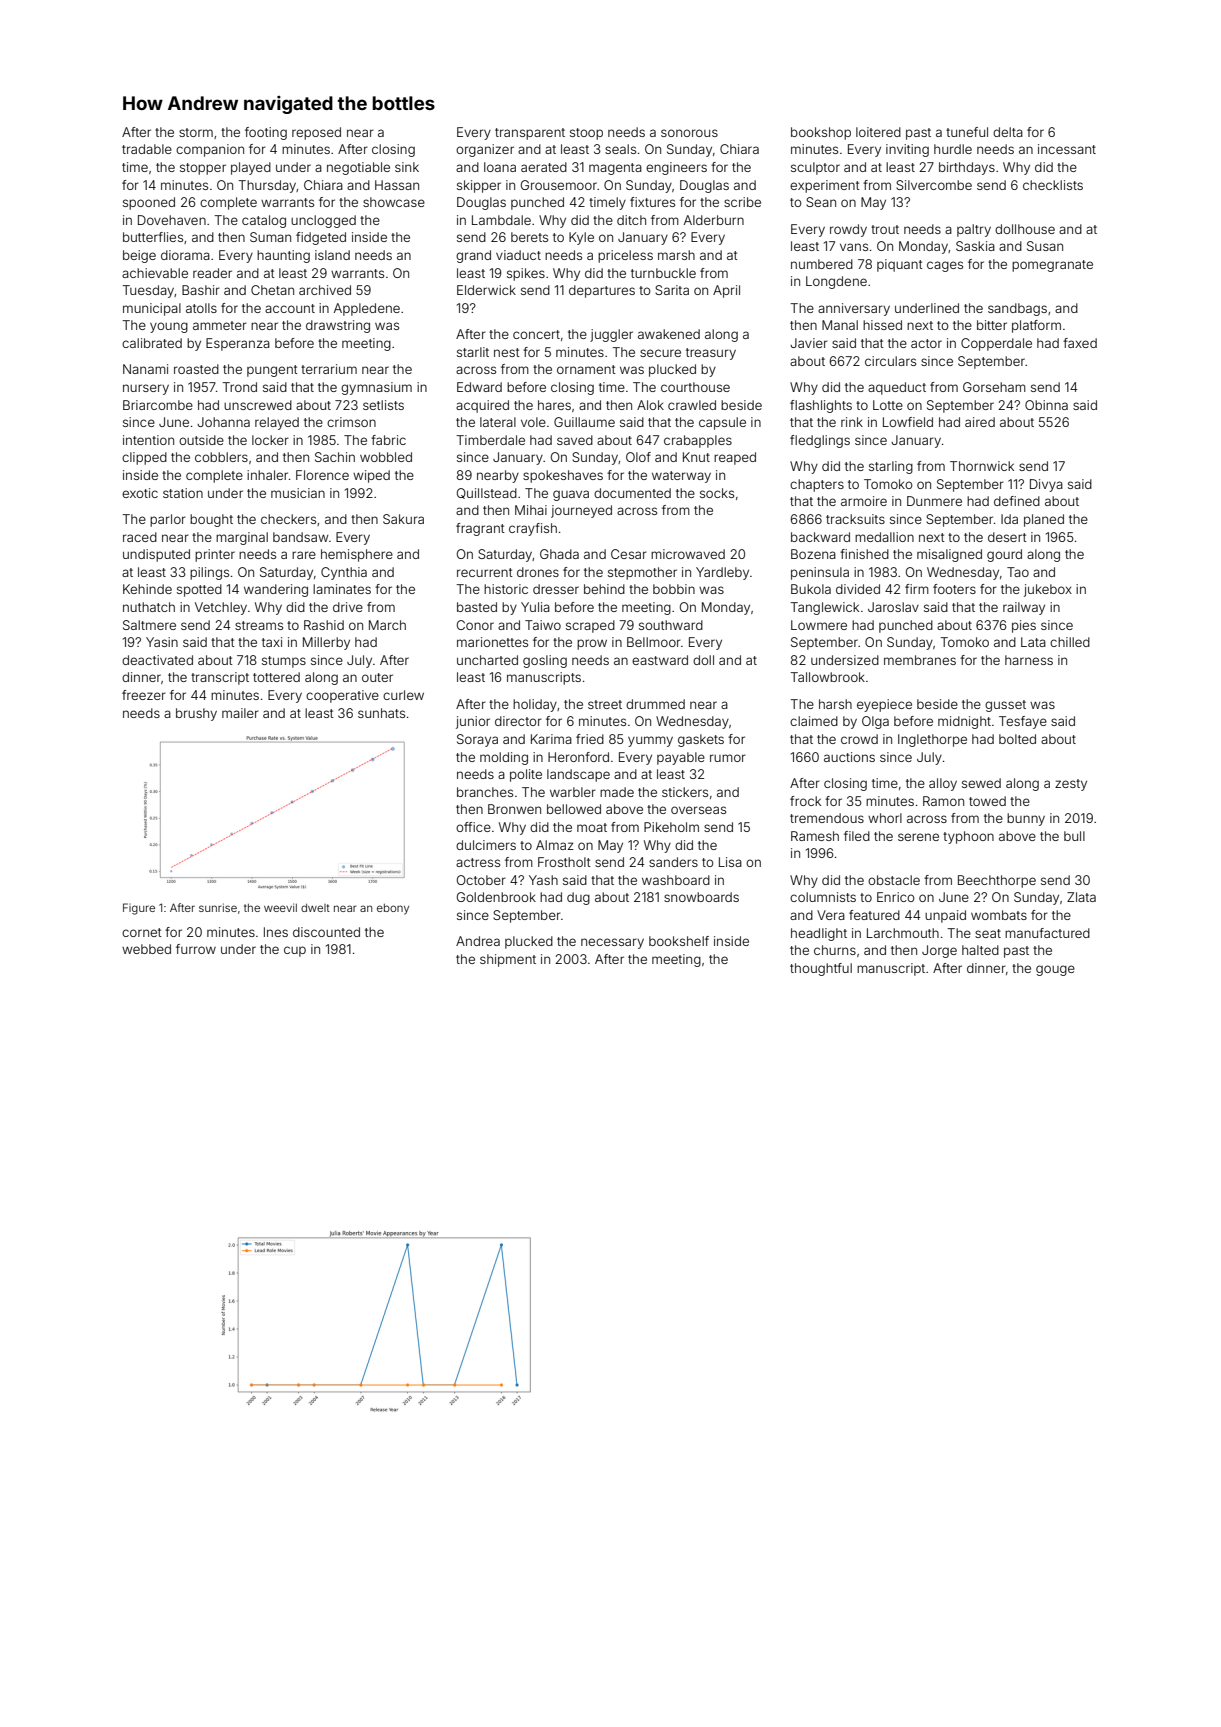 The height and width of the screenshot is (1727, 1221). I want to click on office, so click(473, 827).
